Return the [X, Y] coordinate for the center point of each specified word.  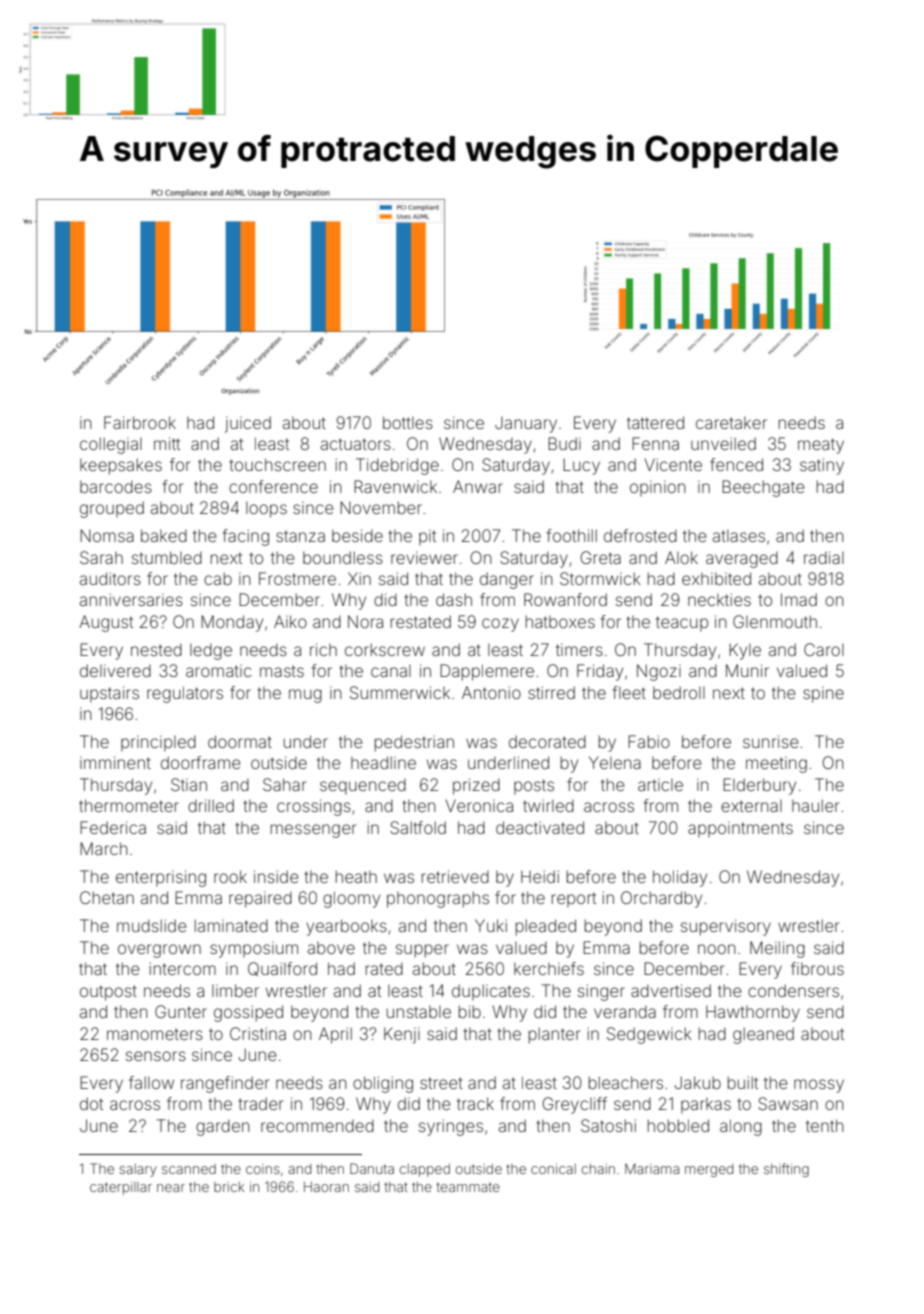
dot [91, 1103]
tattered [655, 422]
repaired [260, 899]
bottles [408, 422]
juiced [248, 424]
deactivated [540, 827]
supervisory [726, 927]
